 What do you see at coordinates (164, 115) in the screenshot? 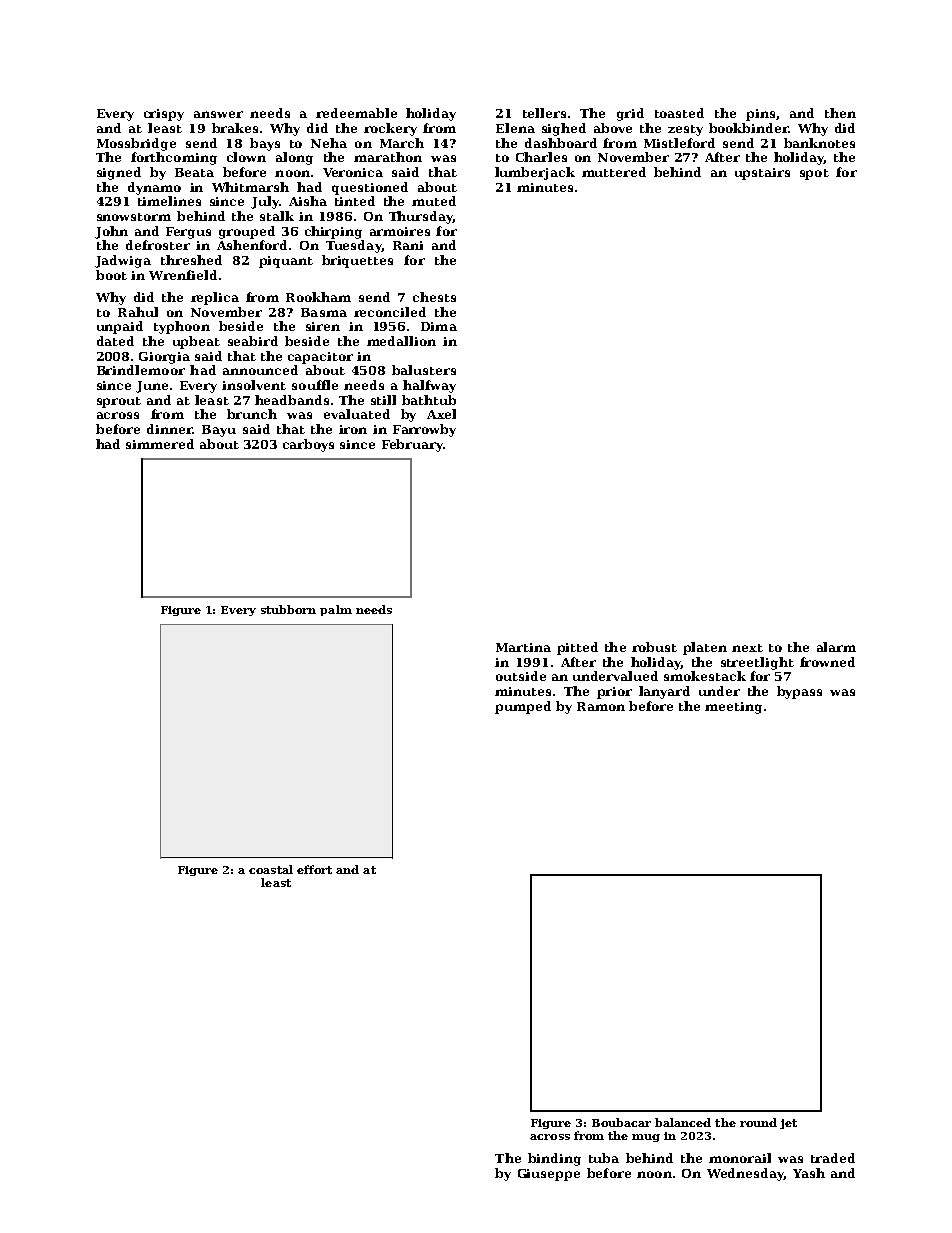
I see `crispy` at bounding box center [164, 115].
